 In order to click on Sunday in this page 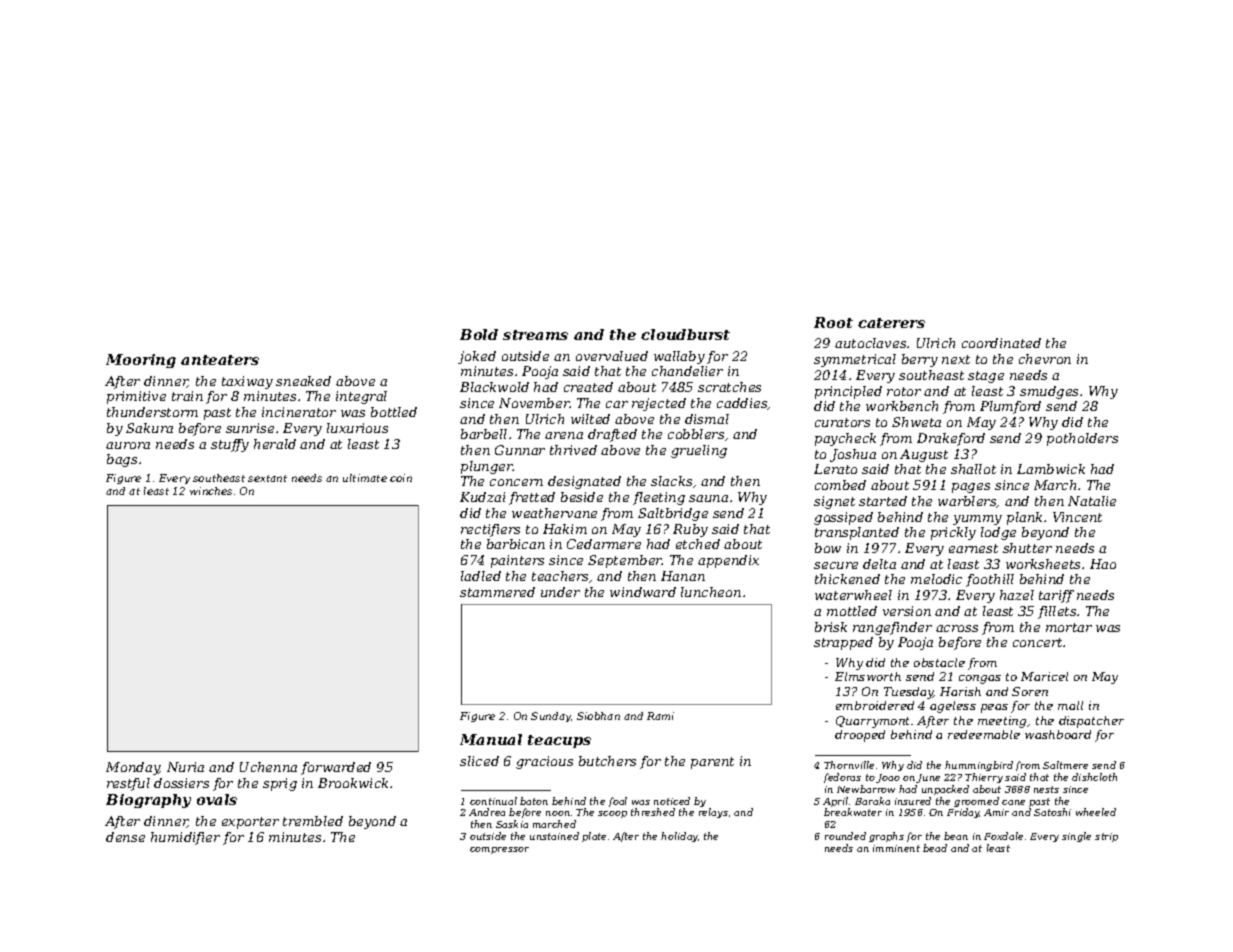, I will do `click(551, 717)`.
